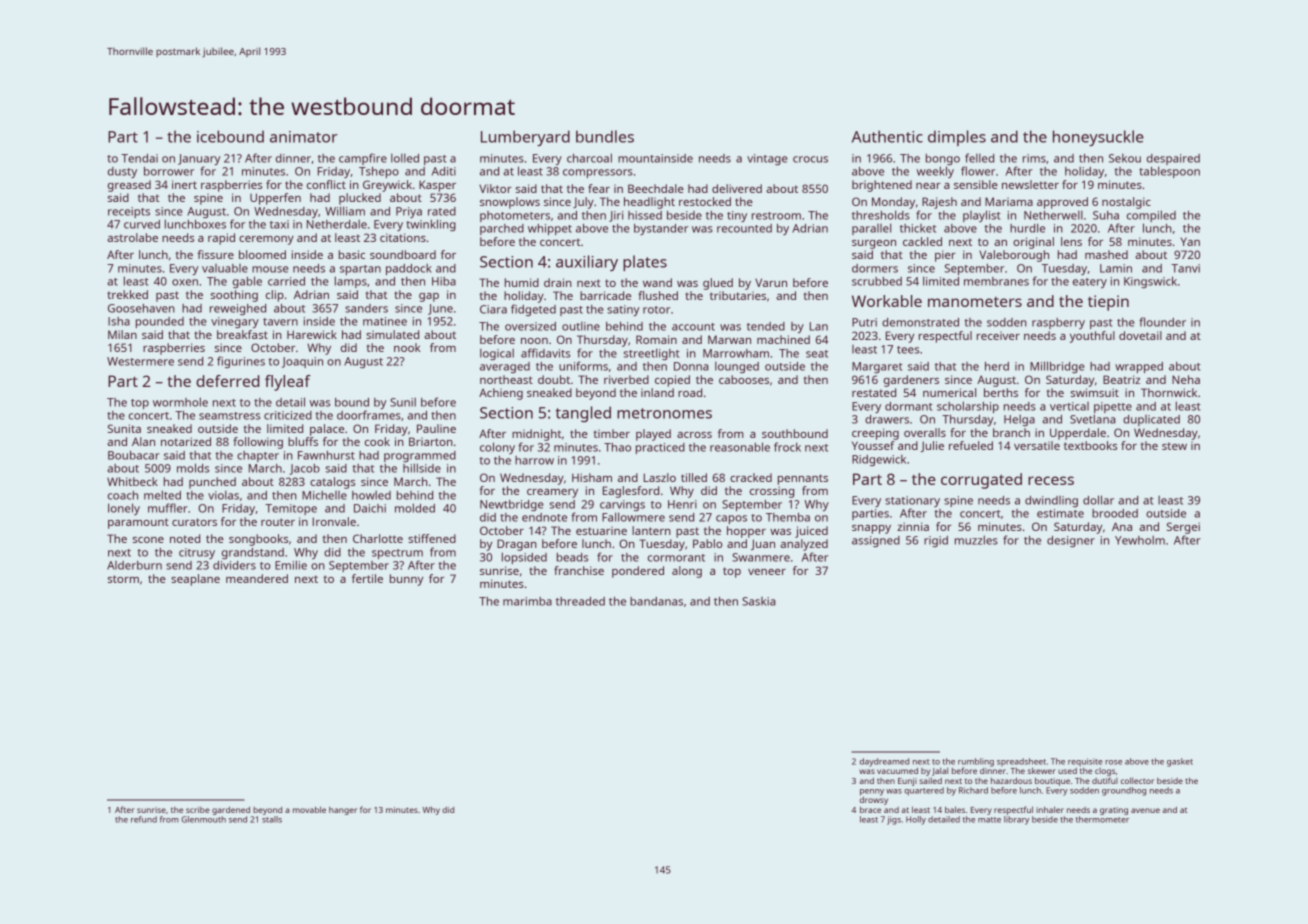  I want to click on movable, so click(309, 809).
